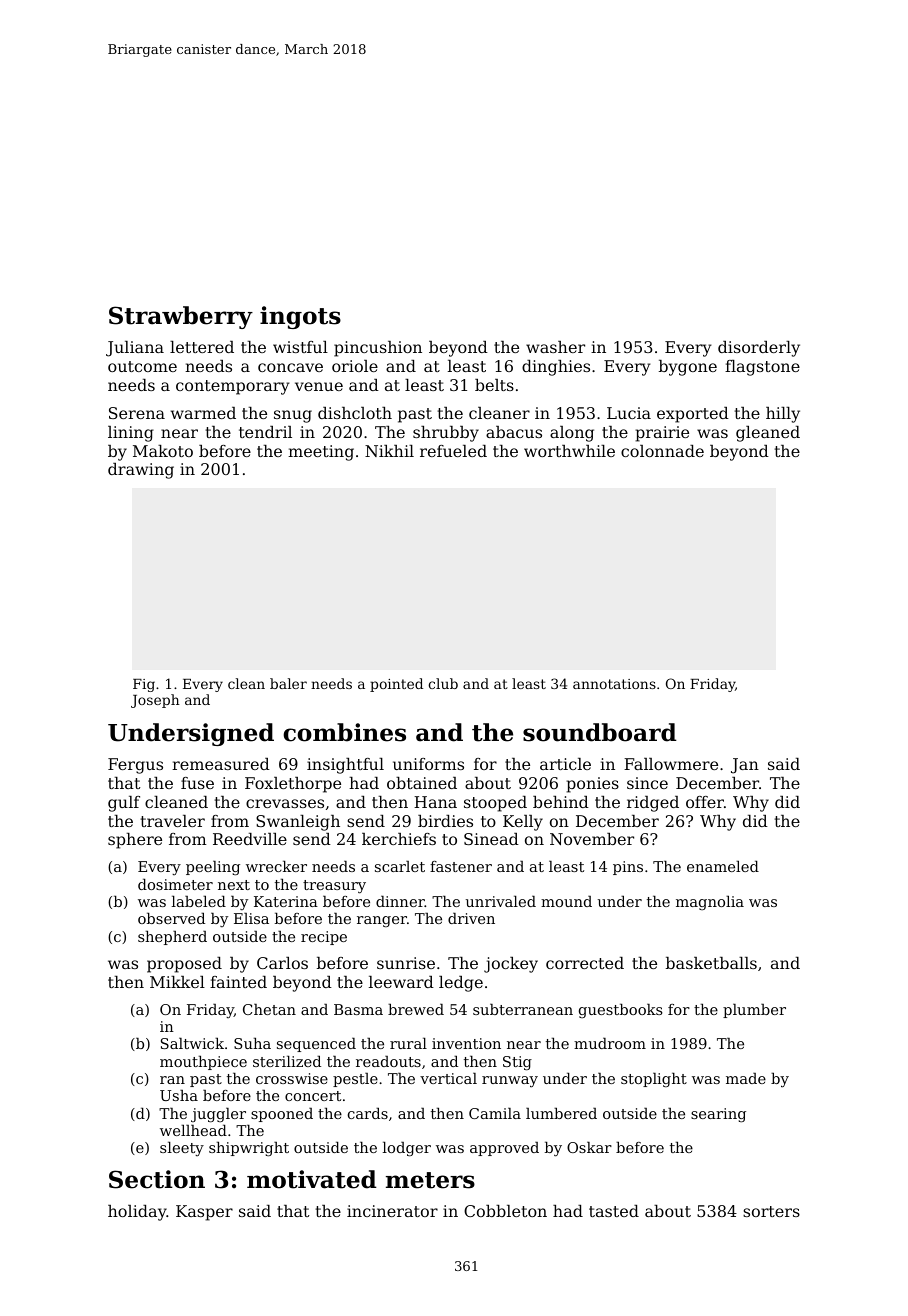  What do you see at coordinates (422, 783) in the page?
I see `obtained` at bounding box center [422, 783].
